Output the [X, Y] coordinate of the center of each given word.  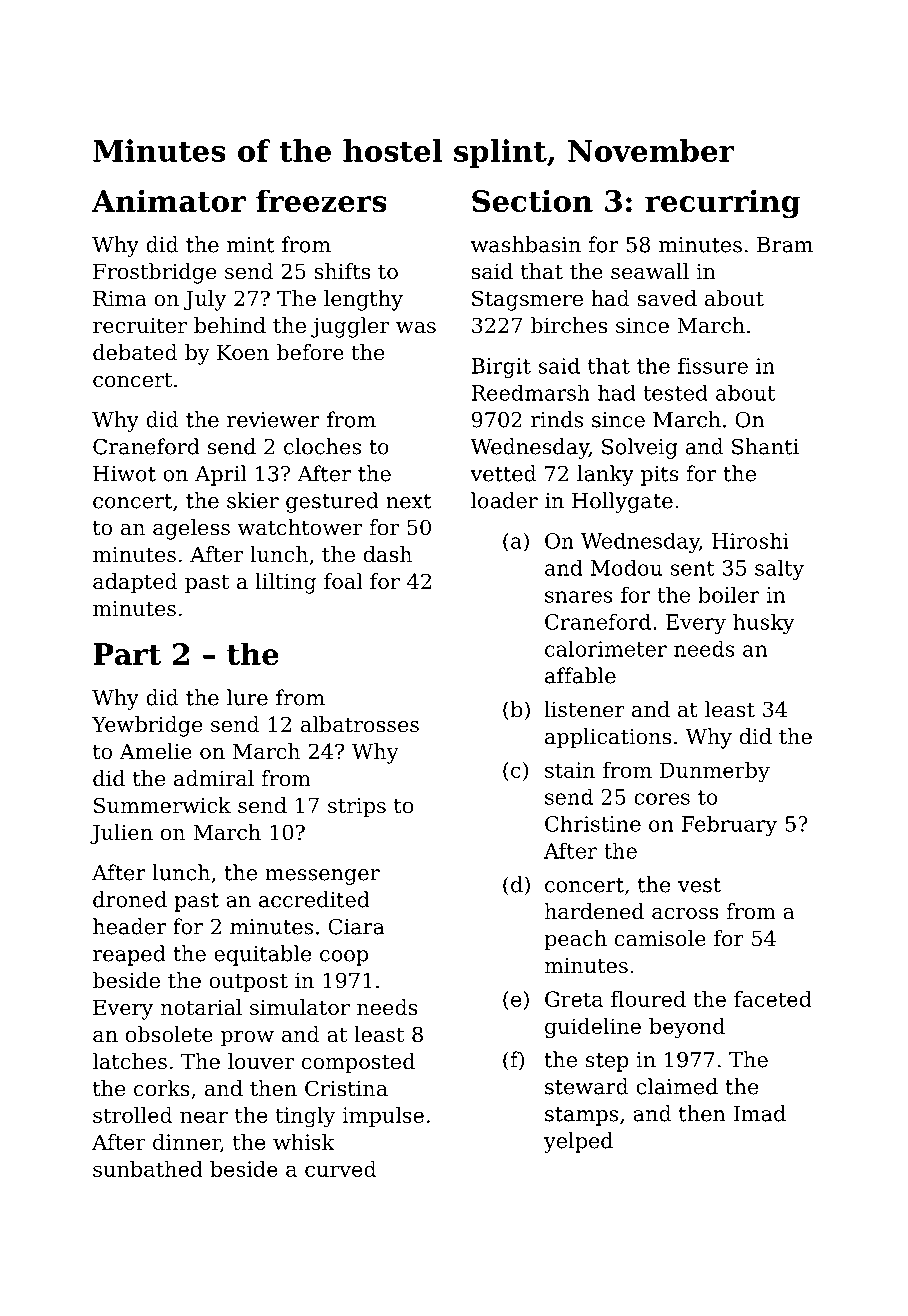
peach [575, 940]
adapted [135, 583]
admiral [214, 778]
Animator [169, 200]
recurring [723, 203]
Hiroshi [750, 540]
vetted [503, 473]
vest [699, 885]
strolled [132, 1115]
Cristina [346, 1088]
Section [532, 200]
